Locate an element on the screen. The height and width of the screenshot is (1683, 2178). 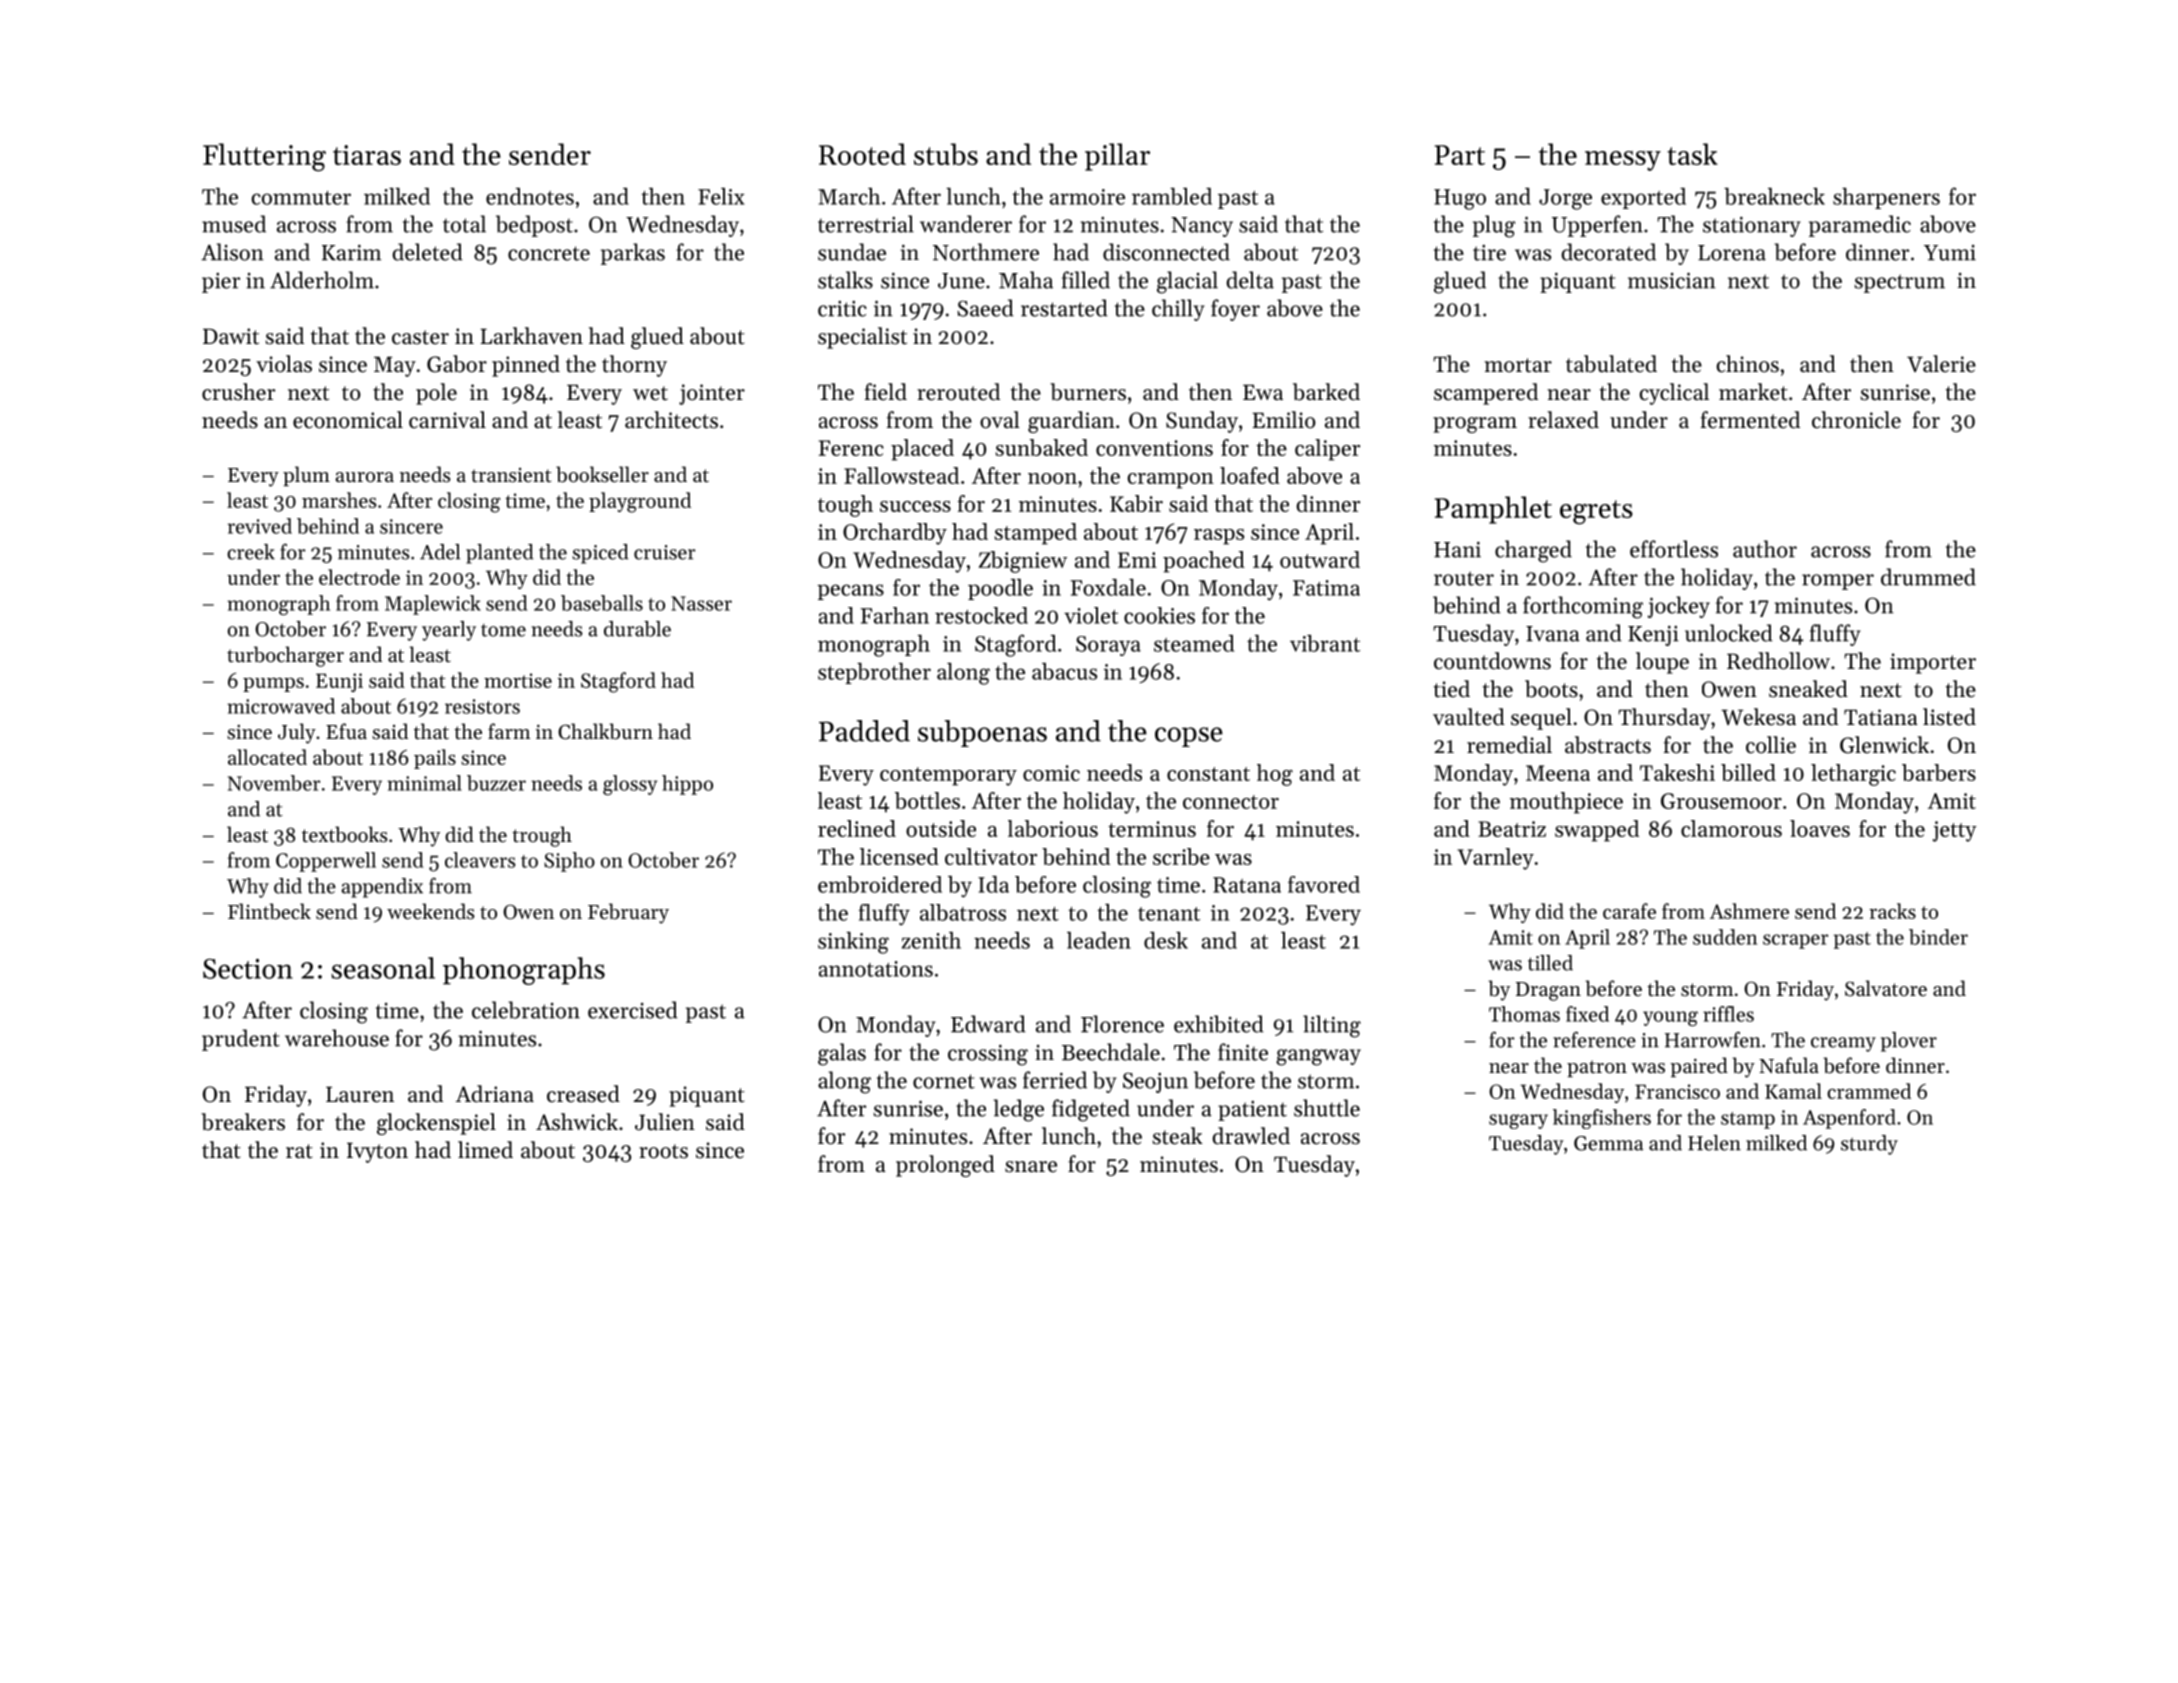
Pamphlet is located at coordinates (1493, 510).
